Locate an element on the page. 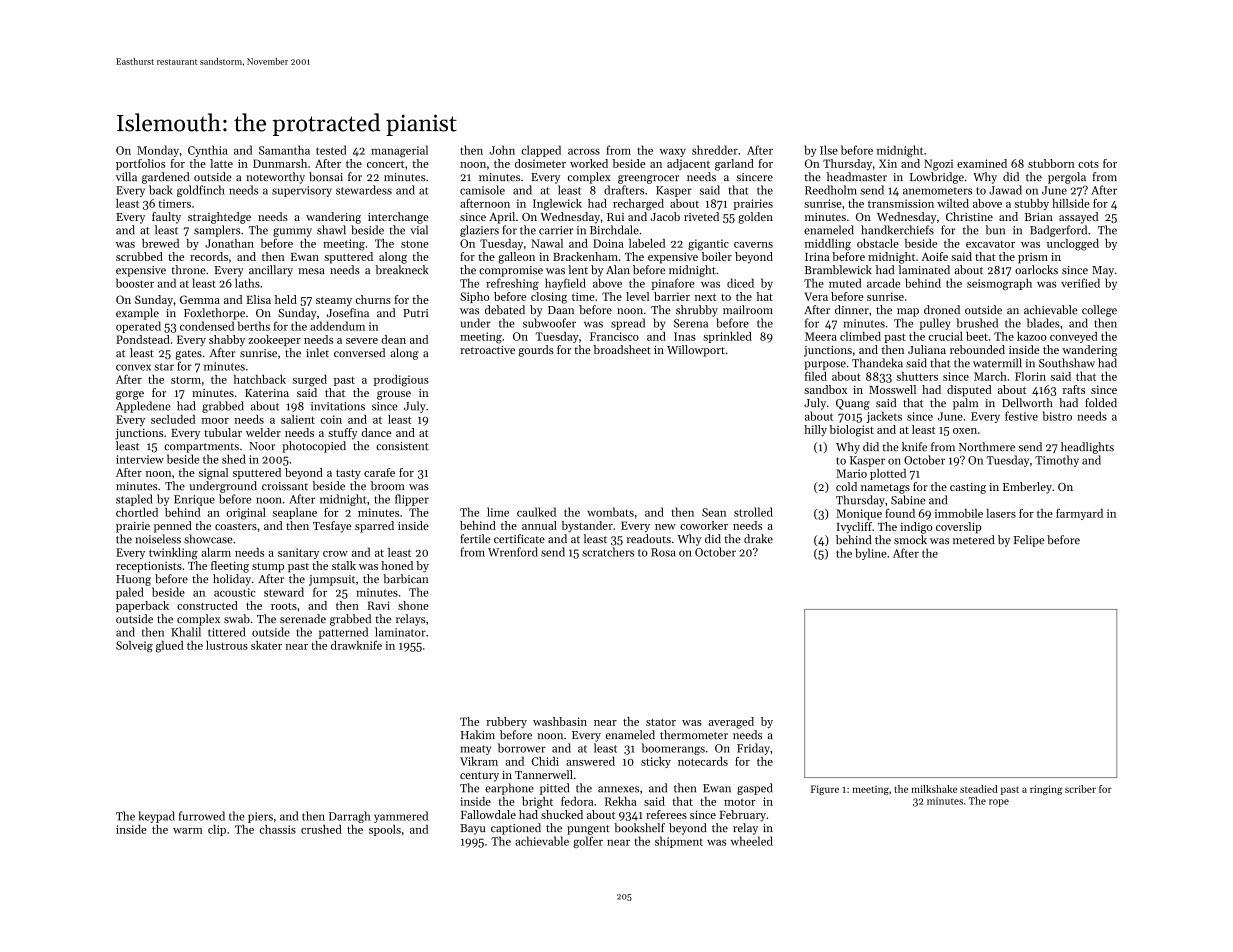  Solveig is located at coordinates (134, 647).
